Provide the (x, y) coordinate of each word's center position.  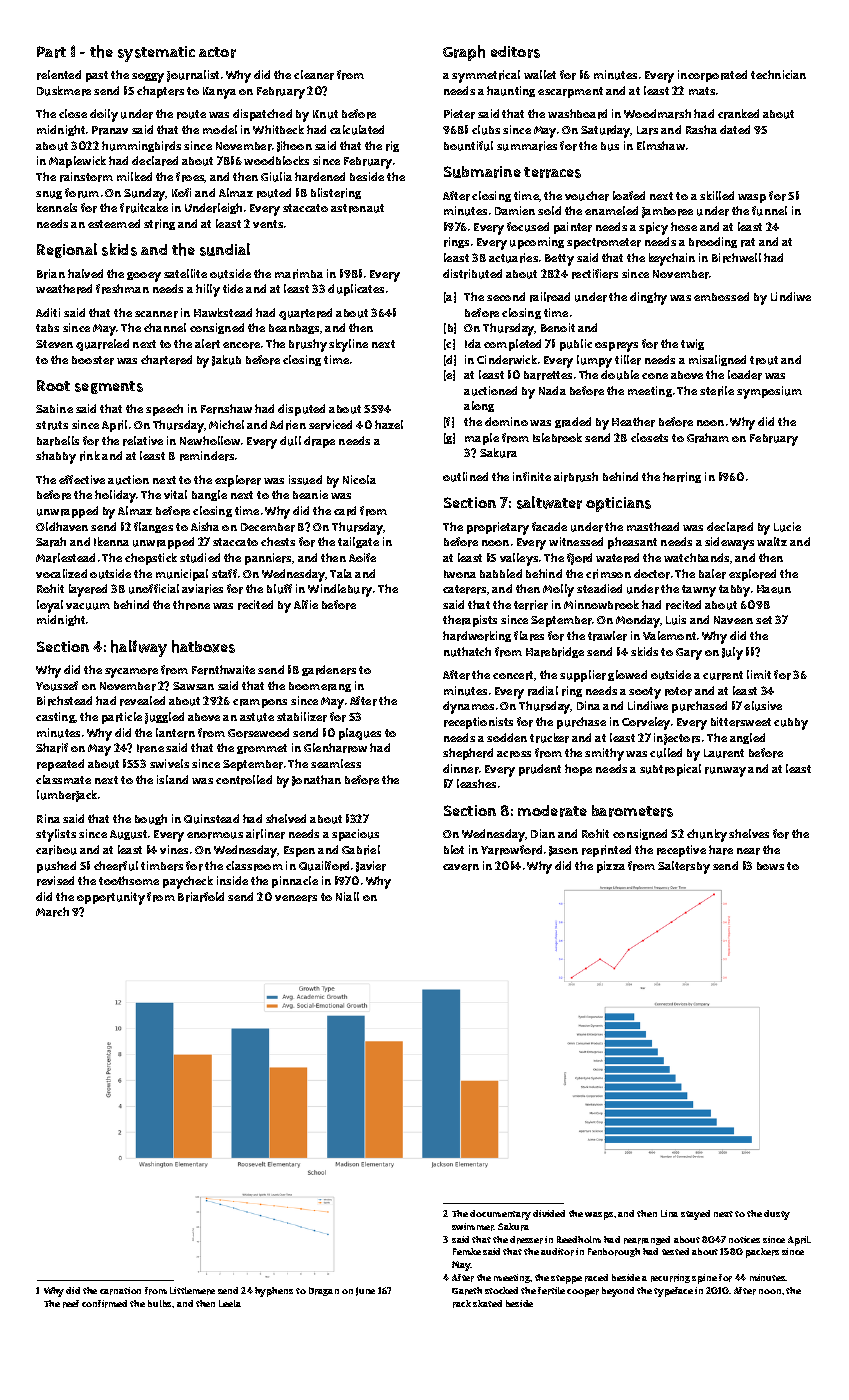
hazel (389, 424)
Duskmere (64, 91)
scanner (156, 314)
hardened (320, 177)
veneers (296, 898)
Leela (230, 1303)
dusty (777, 1215)
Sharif (52, 748)
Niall (347, 896)
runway (725, 772)
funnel (769, 211)
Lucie (787, 527)
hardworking (477, 636)
